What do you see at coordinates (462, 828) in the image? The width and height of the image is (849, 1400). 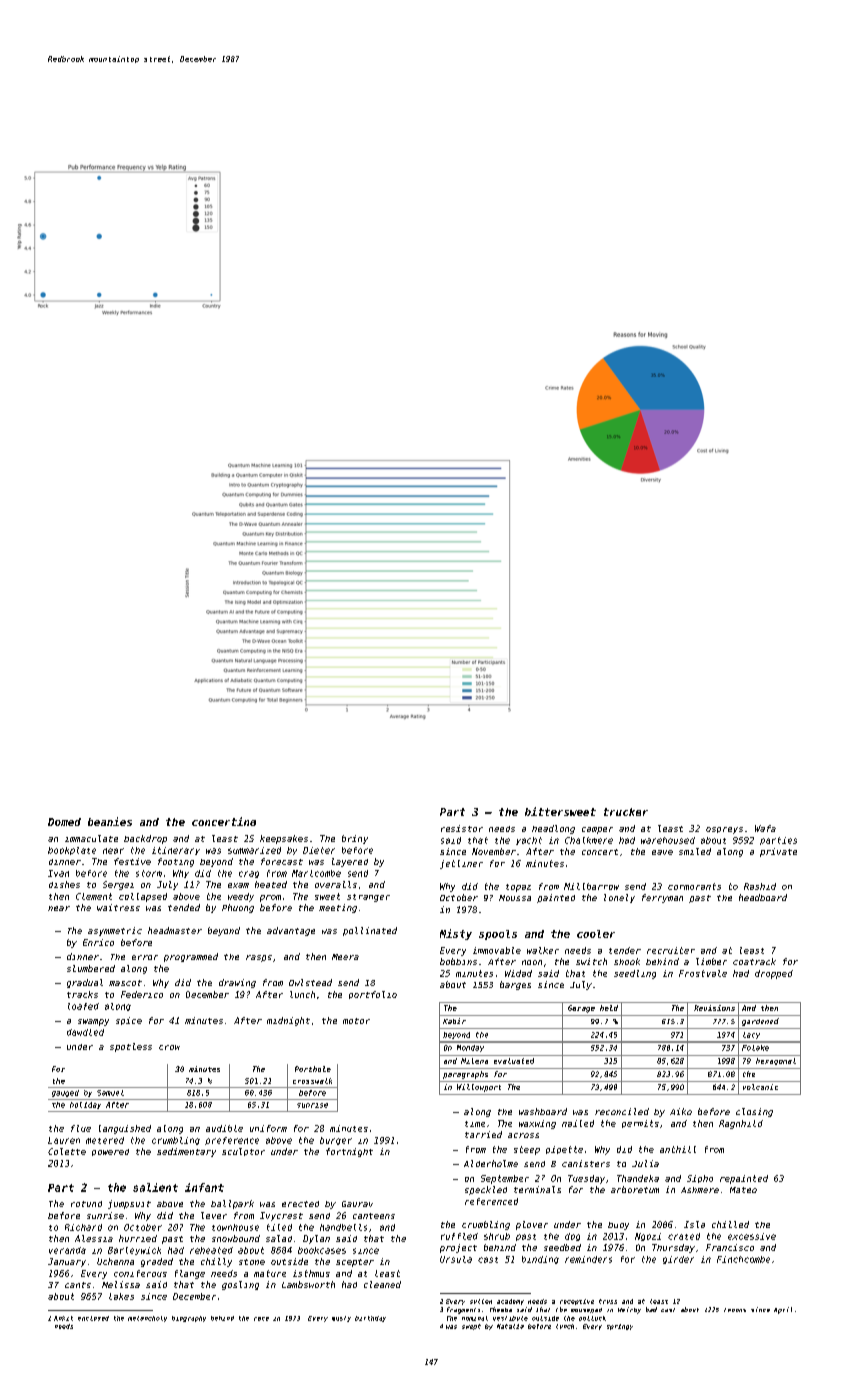 I see `resistor` at bounding box center [462, 828].
